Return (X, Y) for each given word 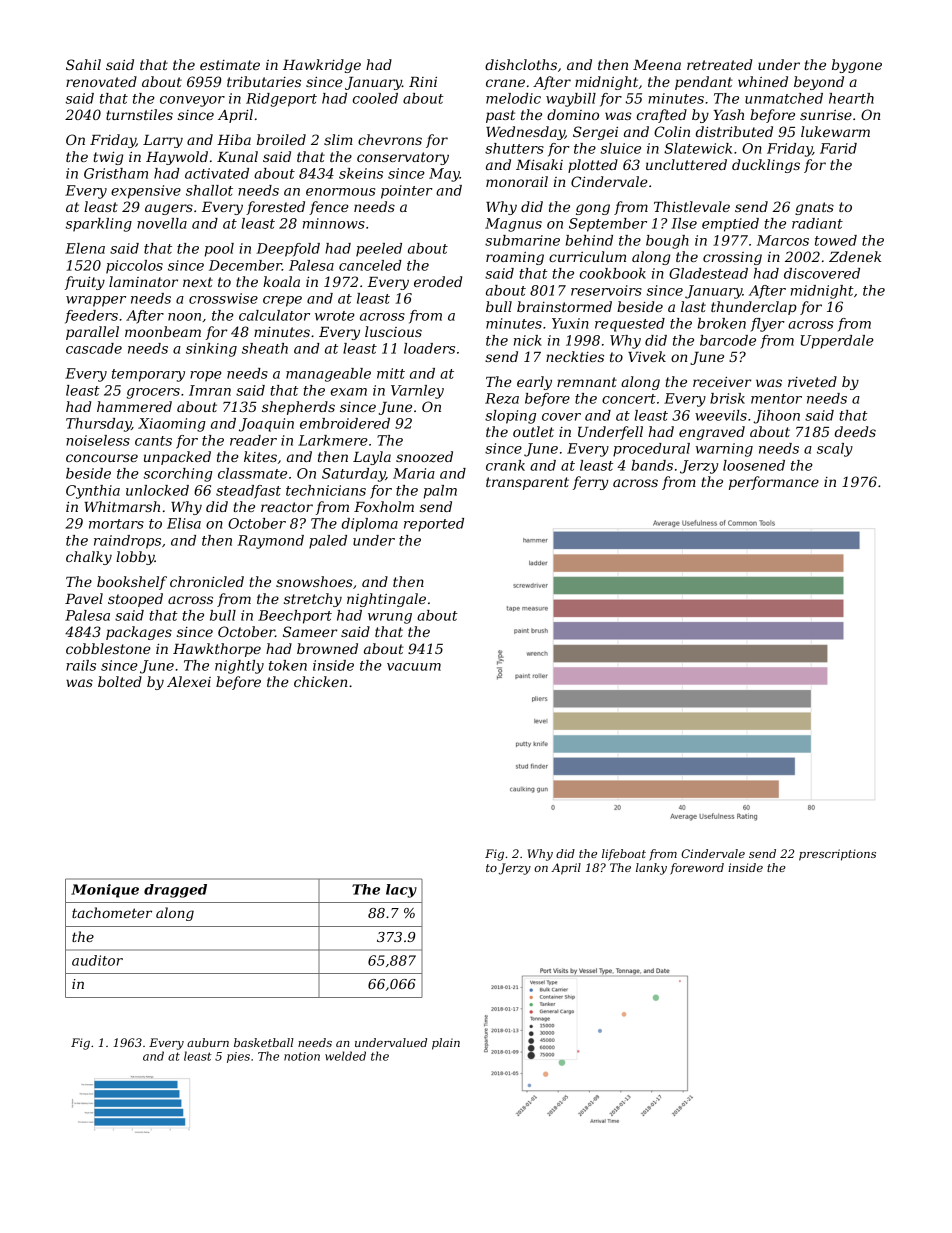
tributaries (264, 81)
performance (774, 483)
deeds (855, 431)
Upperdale (837, 342)
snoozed (424, 457)
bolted (120, 681)
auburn (208, 1042)
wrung (390, 618)
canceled (370, 265)
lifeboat (624, 855)
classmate (252, 473)
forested (275, 208)
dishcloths (521, 64)
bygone (857, 66)
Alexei (189, 681)
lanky (651, 869)
